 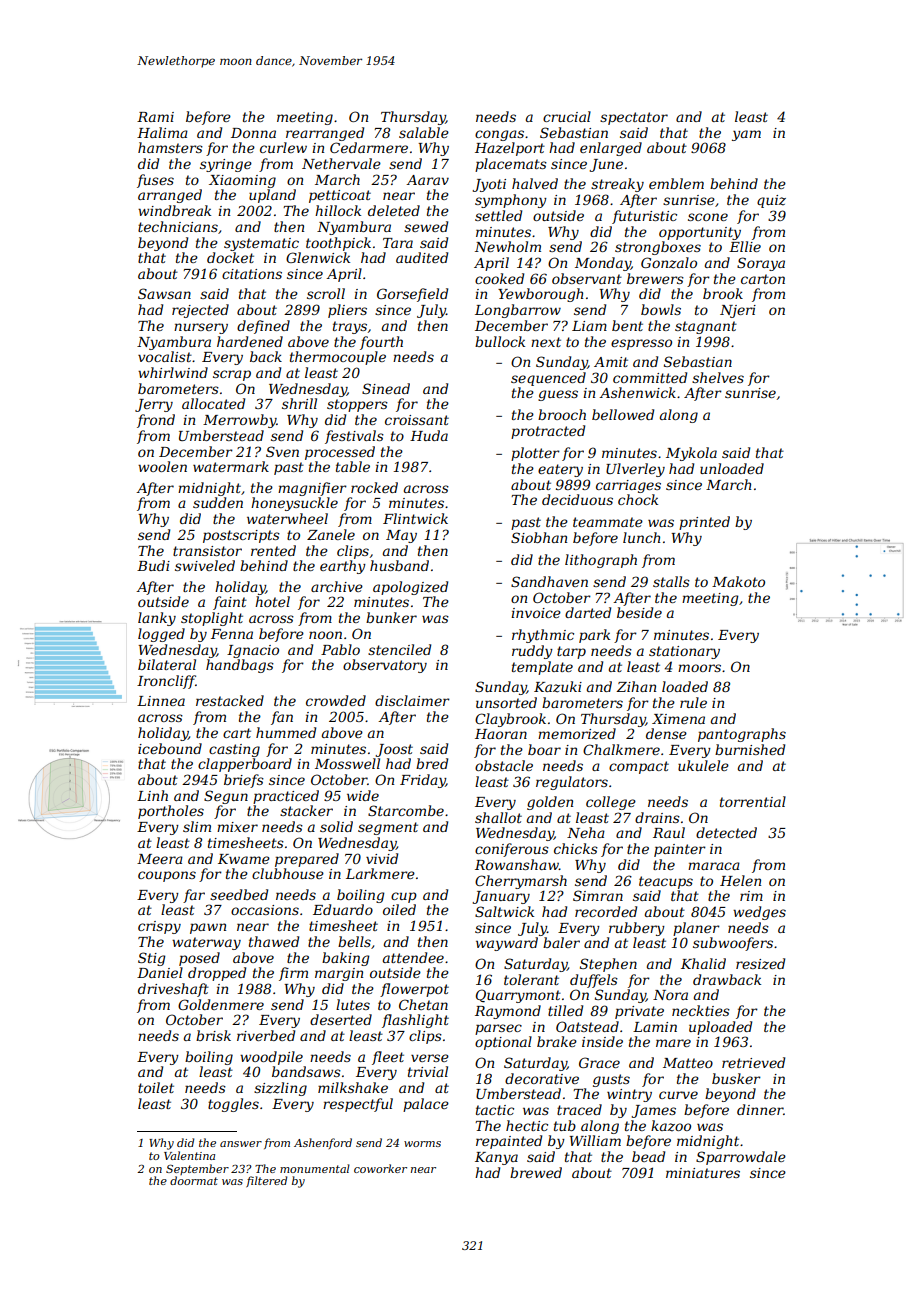 What do you see at coordinates (299, 403) in the screenshot?
I see `shrill` at bounding box center [299, 403].
